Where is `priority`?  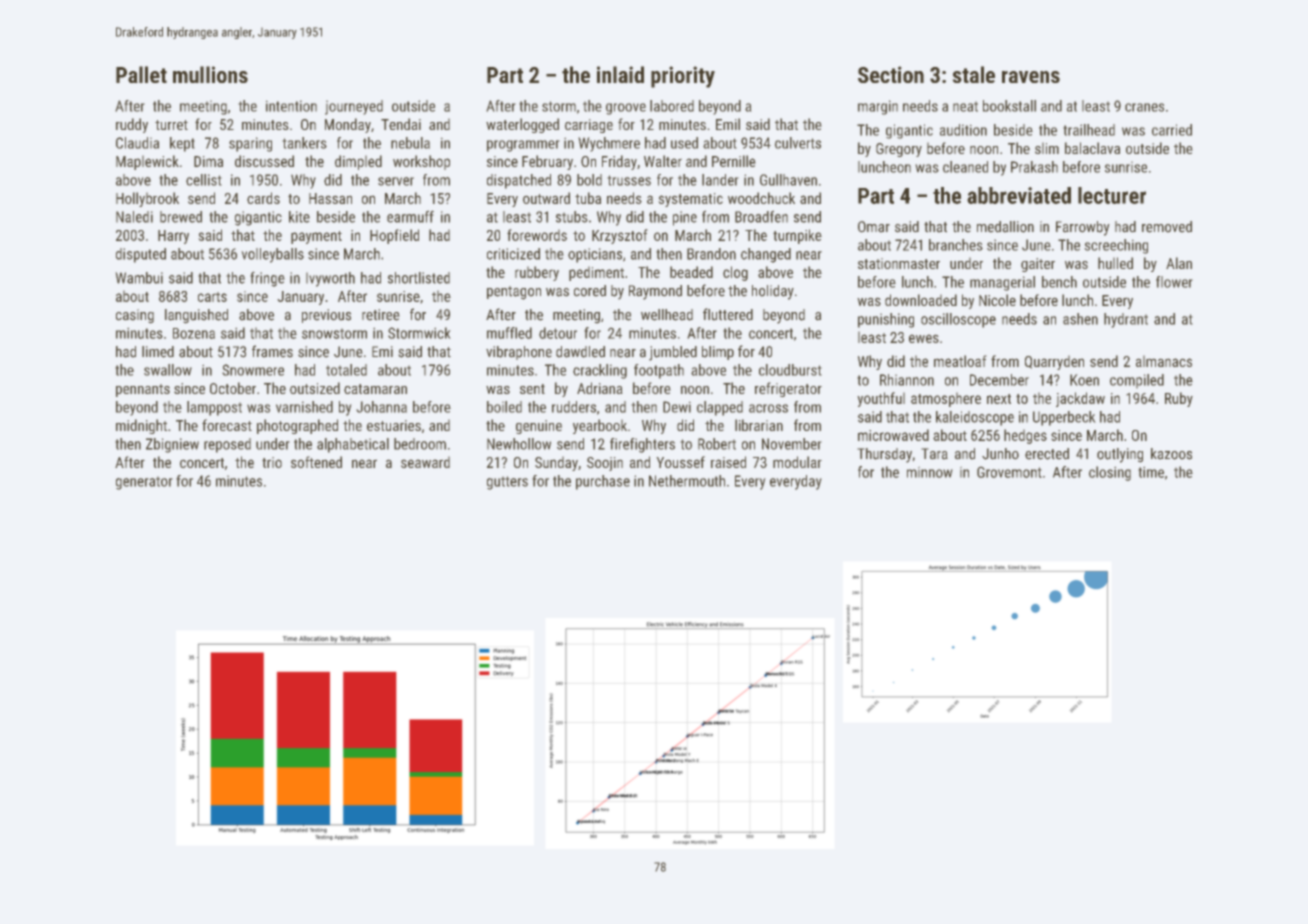
priority is located at coordinates (683, 77).
